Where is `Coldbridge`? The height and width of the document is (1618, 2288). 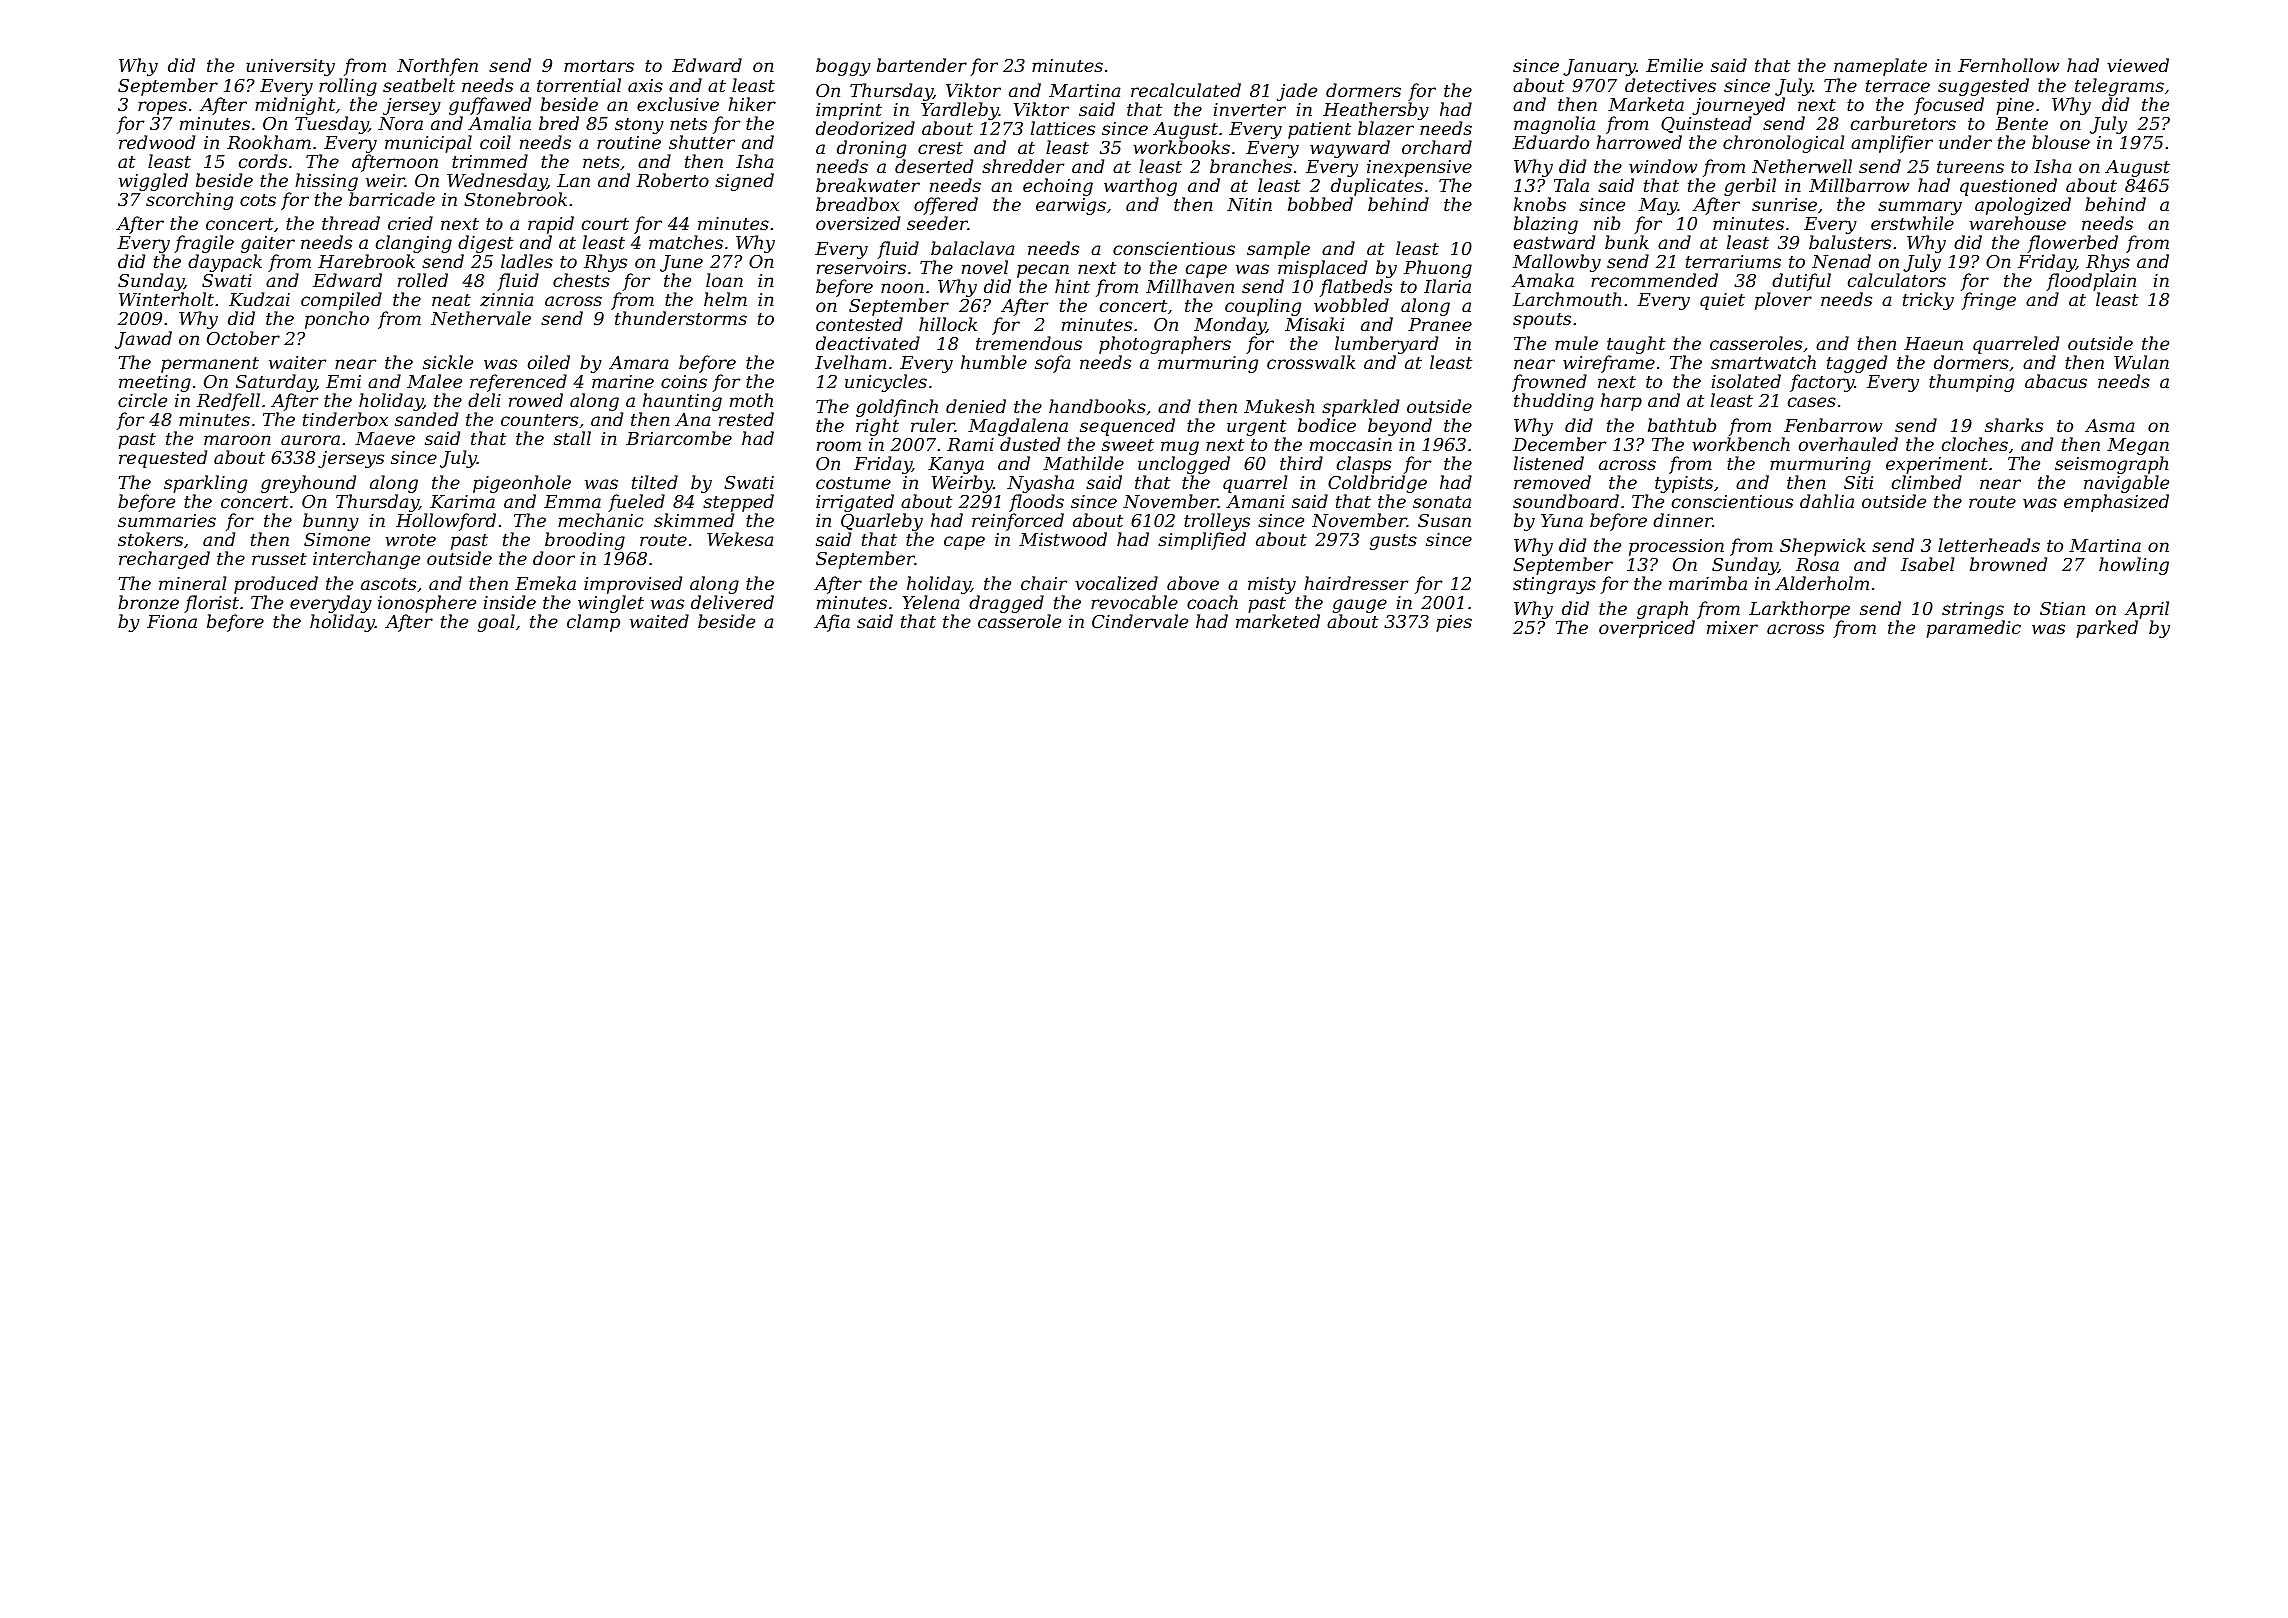 Coldbridge is located at coordinates (1377, 484).
